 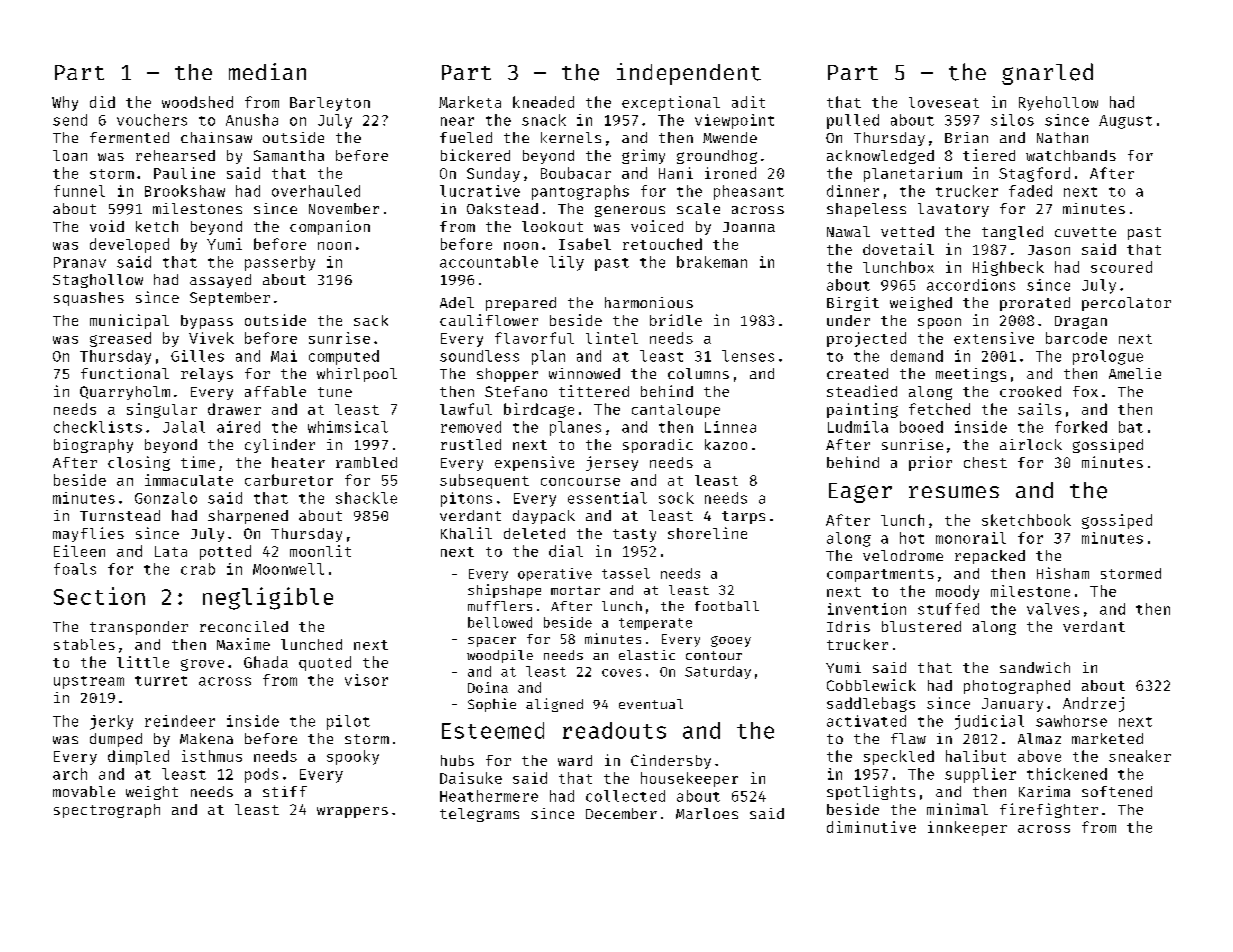 What do you see at coordinates (871, 827) in the image?
I see `diminutive` at bounding box center [871, 827].
